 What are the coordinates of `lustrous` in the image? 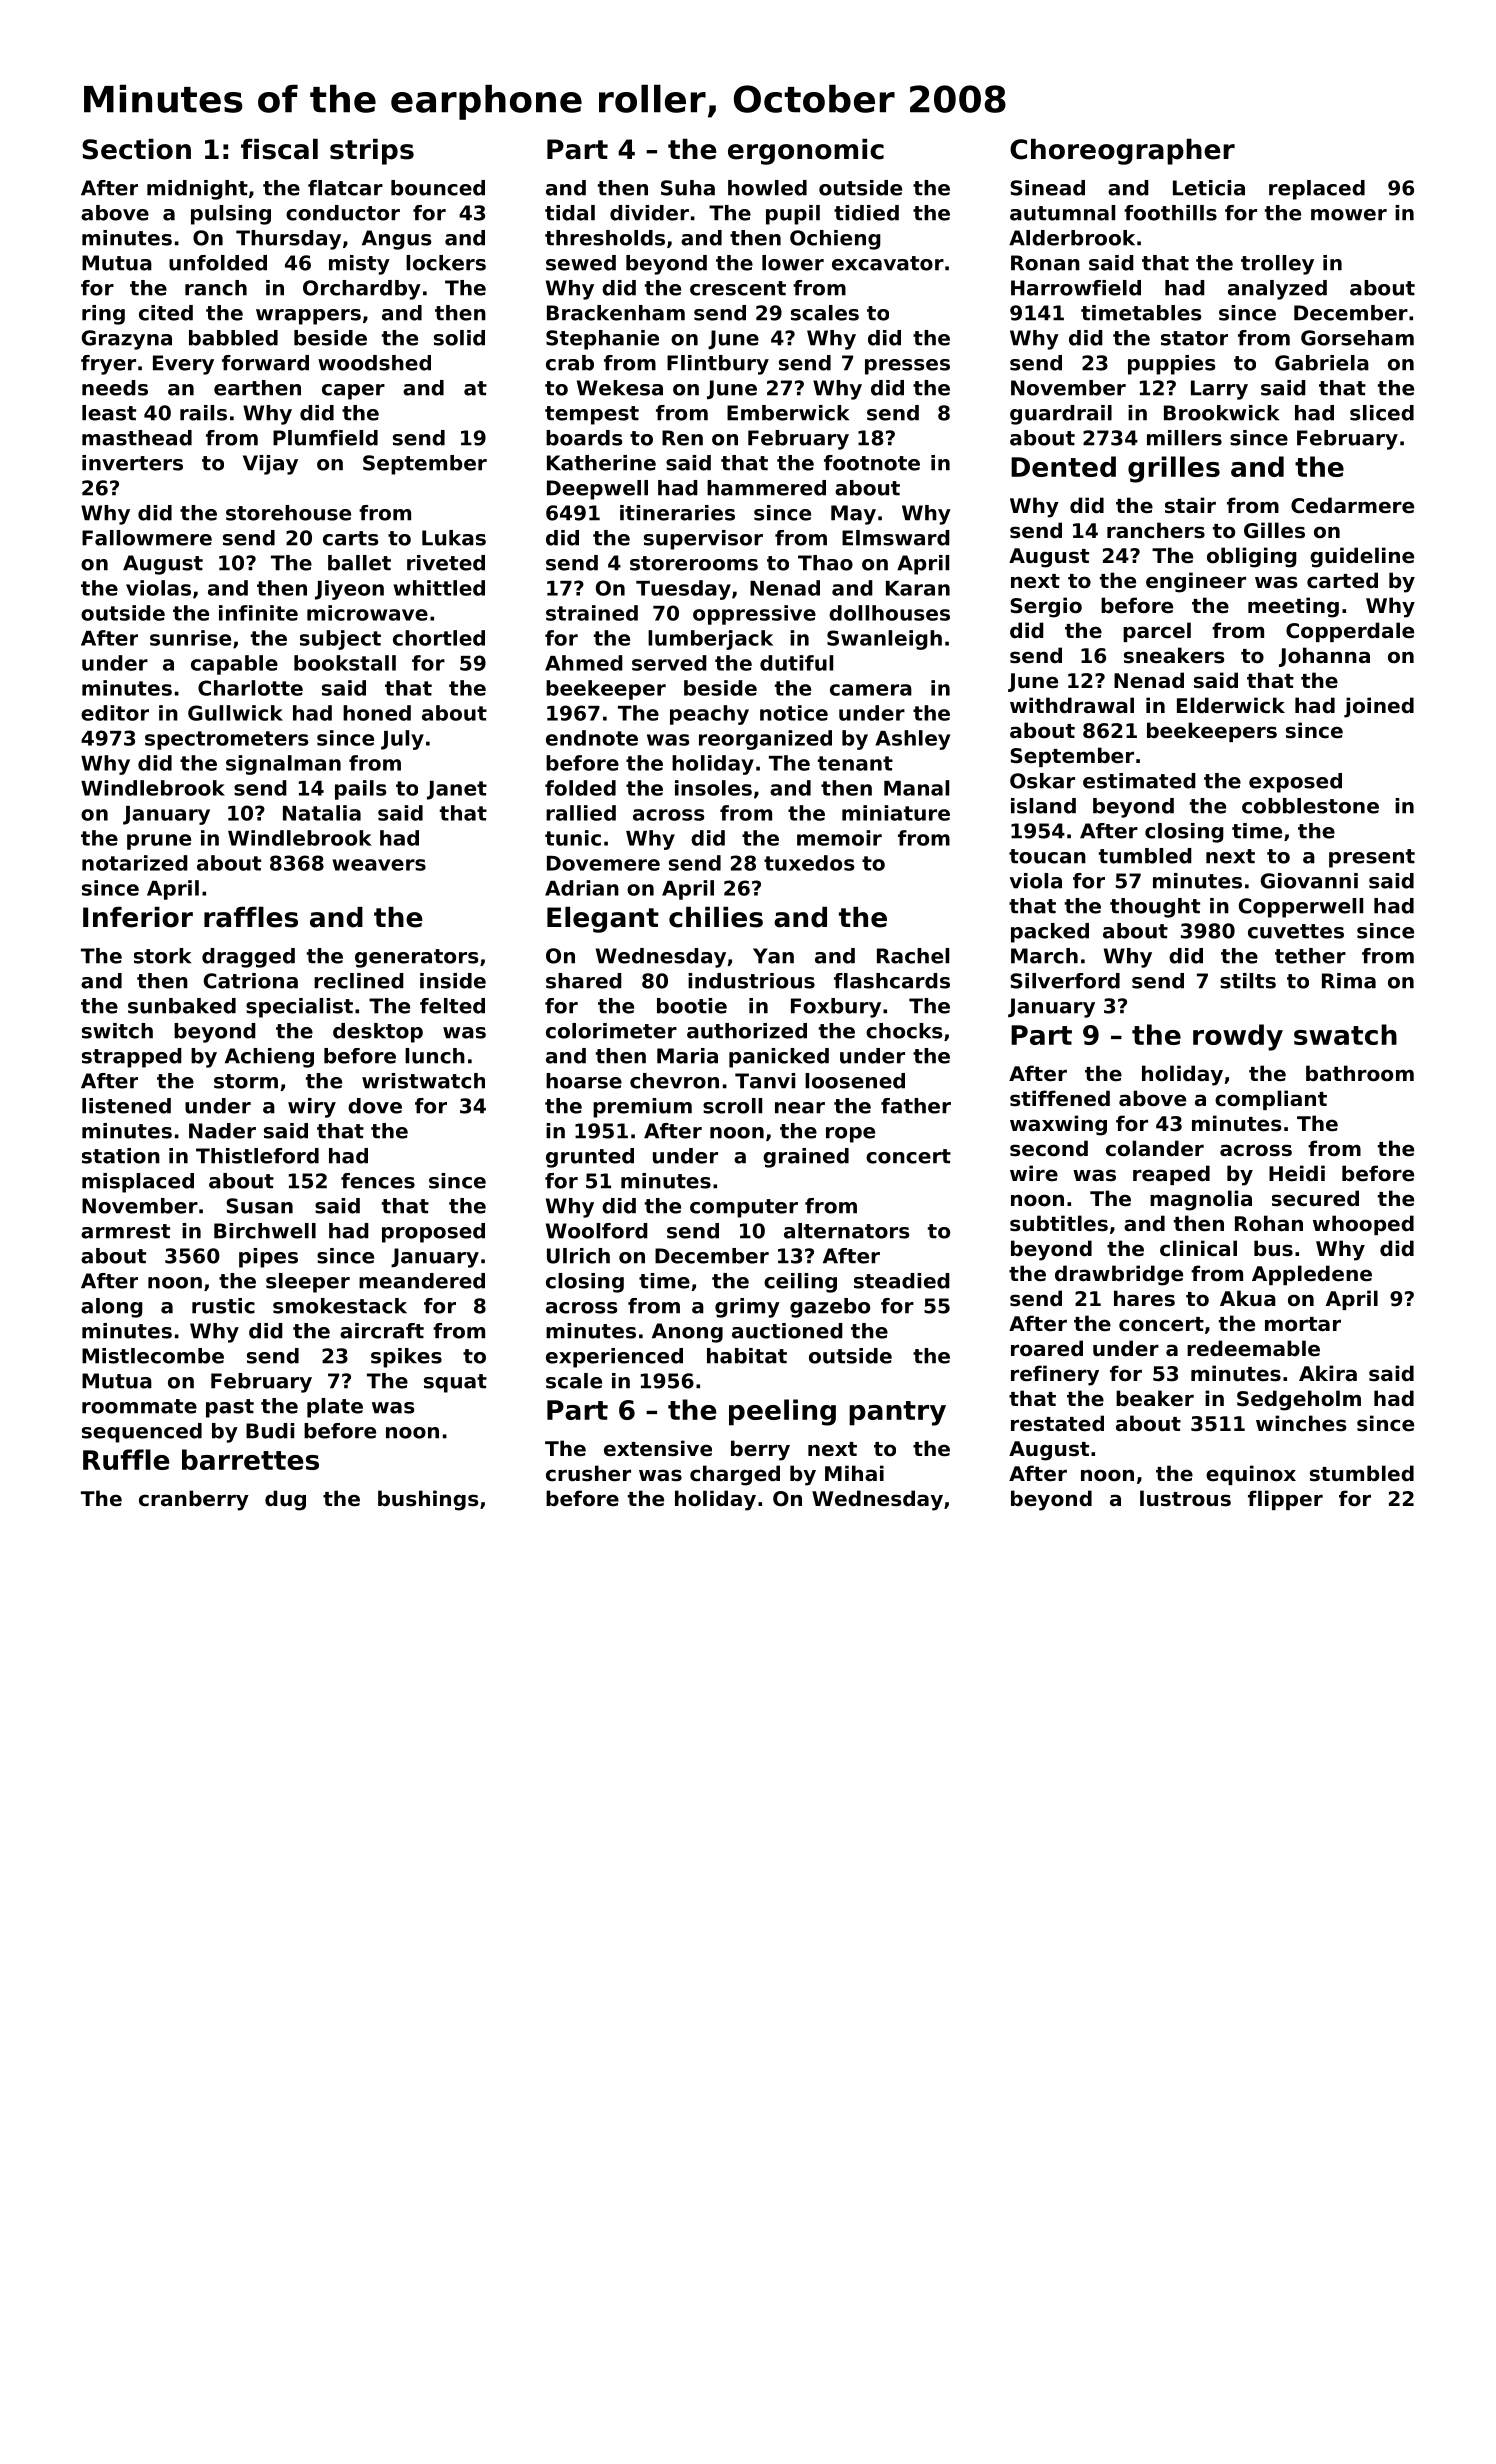 It's located at (1185, 1498).
